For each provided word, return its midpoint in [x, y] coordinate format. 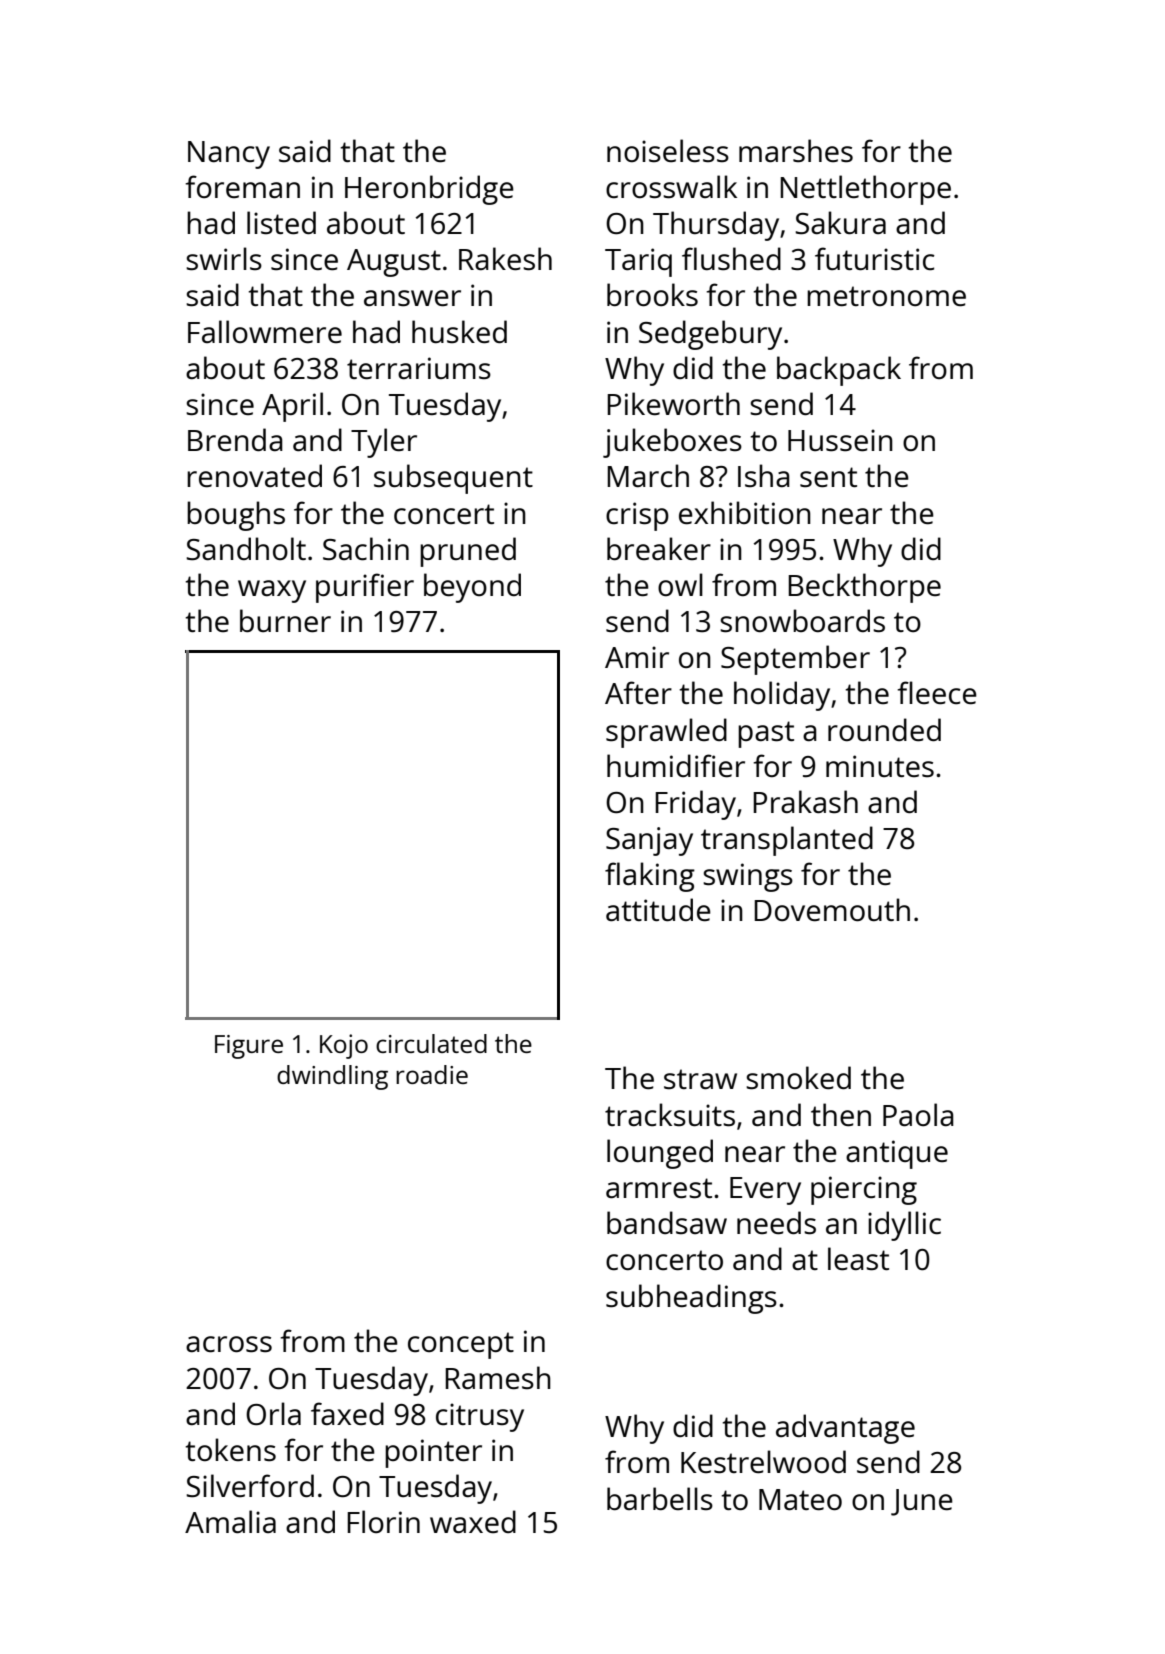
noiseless [668, 151]
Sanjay [649, 841]
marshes [796, 150]
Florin [383, 1521]
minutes [880, 766]
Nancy [229, 155]
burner [285, 621]
